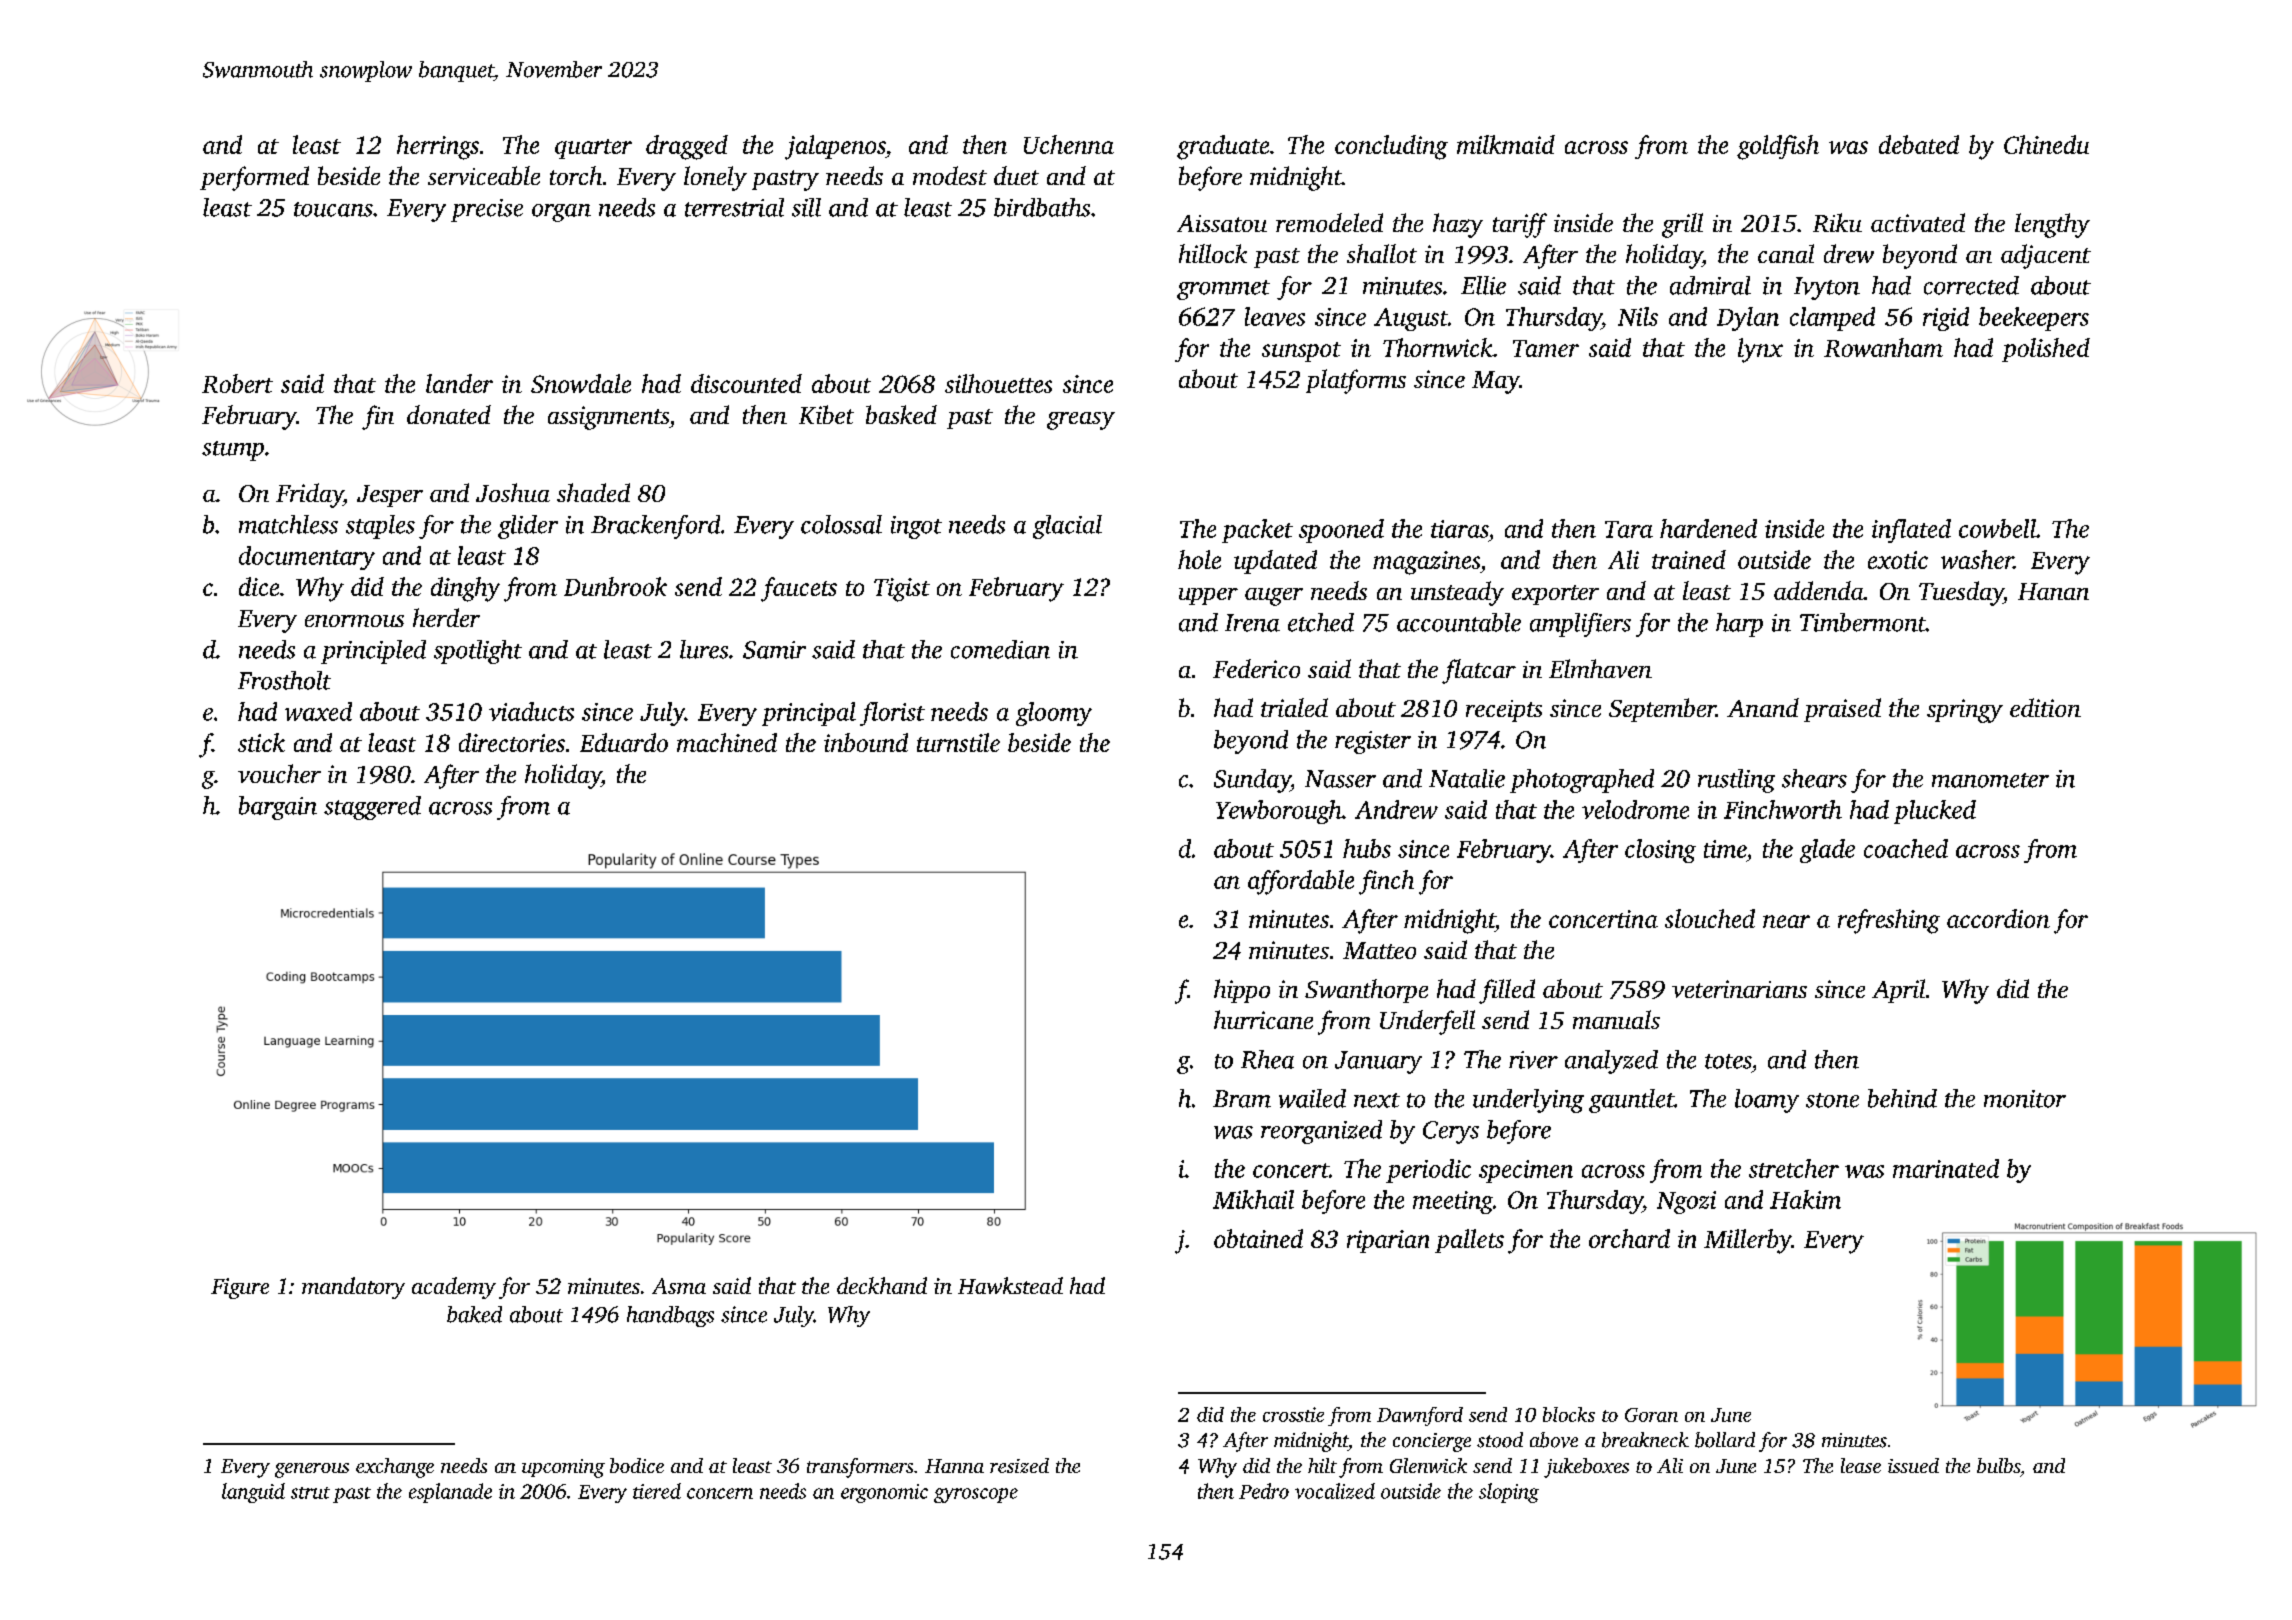 The width and height of the image is (2292, 1620). What do you see at coordinates (531, 711) in the image?
I see `viaducts` at bounding box center [531, 711].
